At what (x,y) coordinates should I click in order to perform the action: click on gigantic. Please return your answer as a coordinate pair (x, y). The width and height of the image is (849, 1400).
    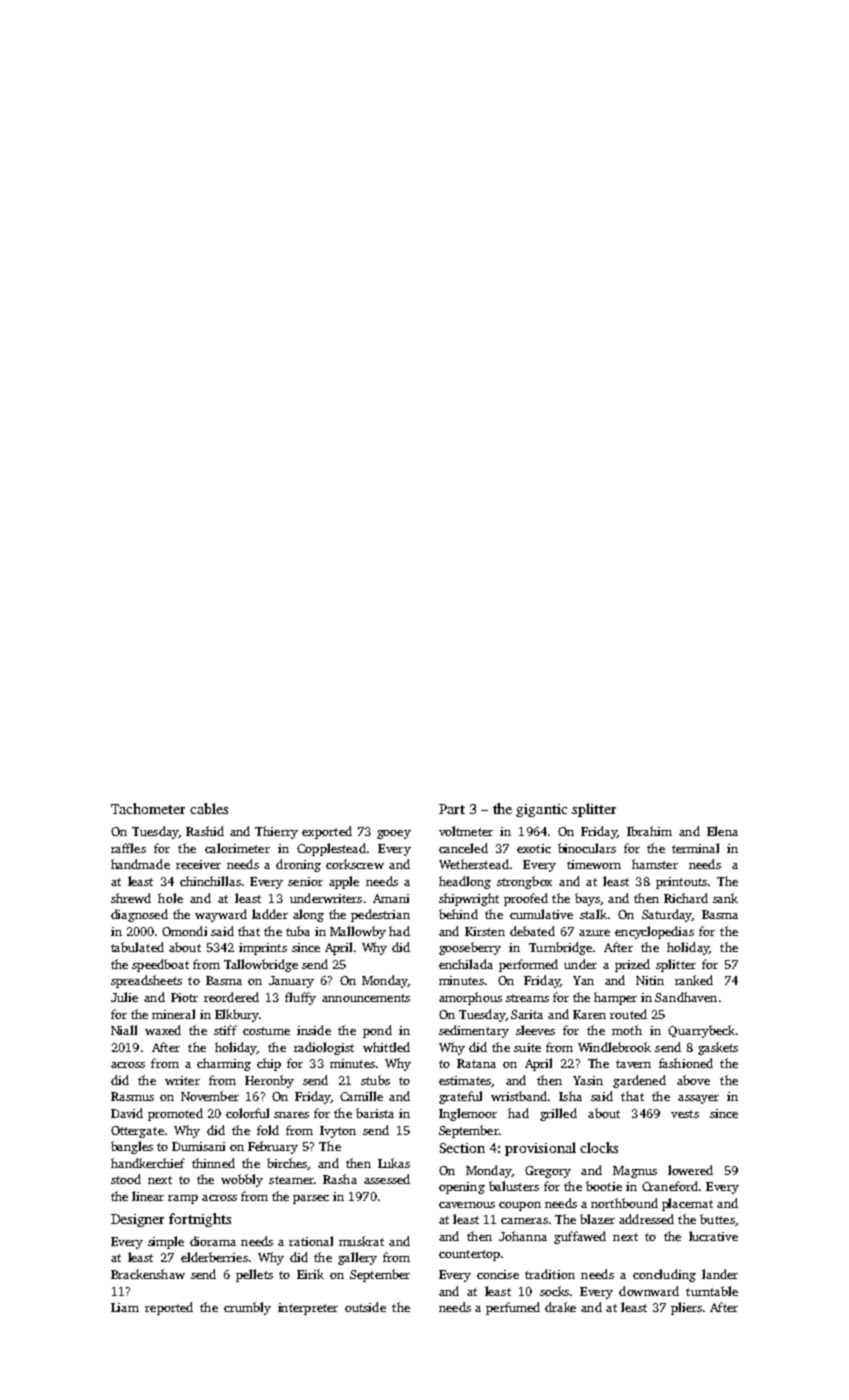
    Looking at the image, I should click on (541, 810).
